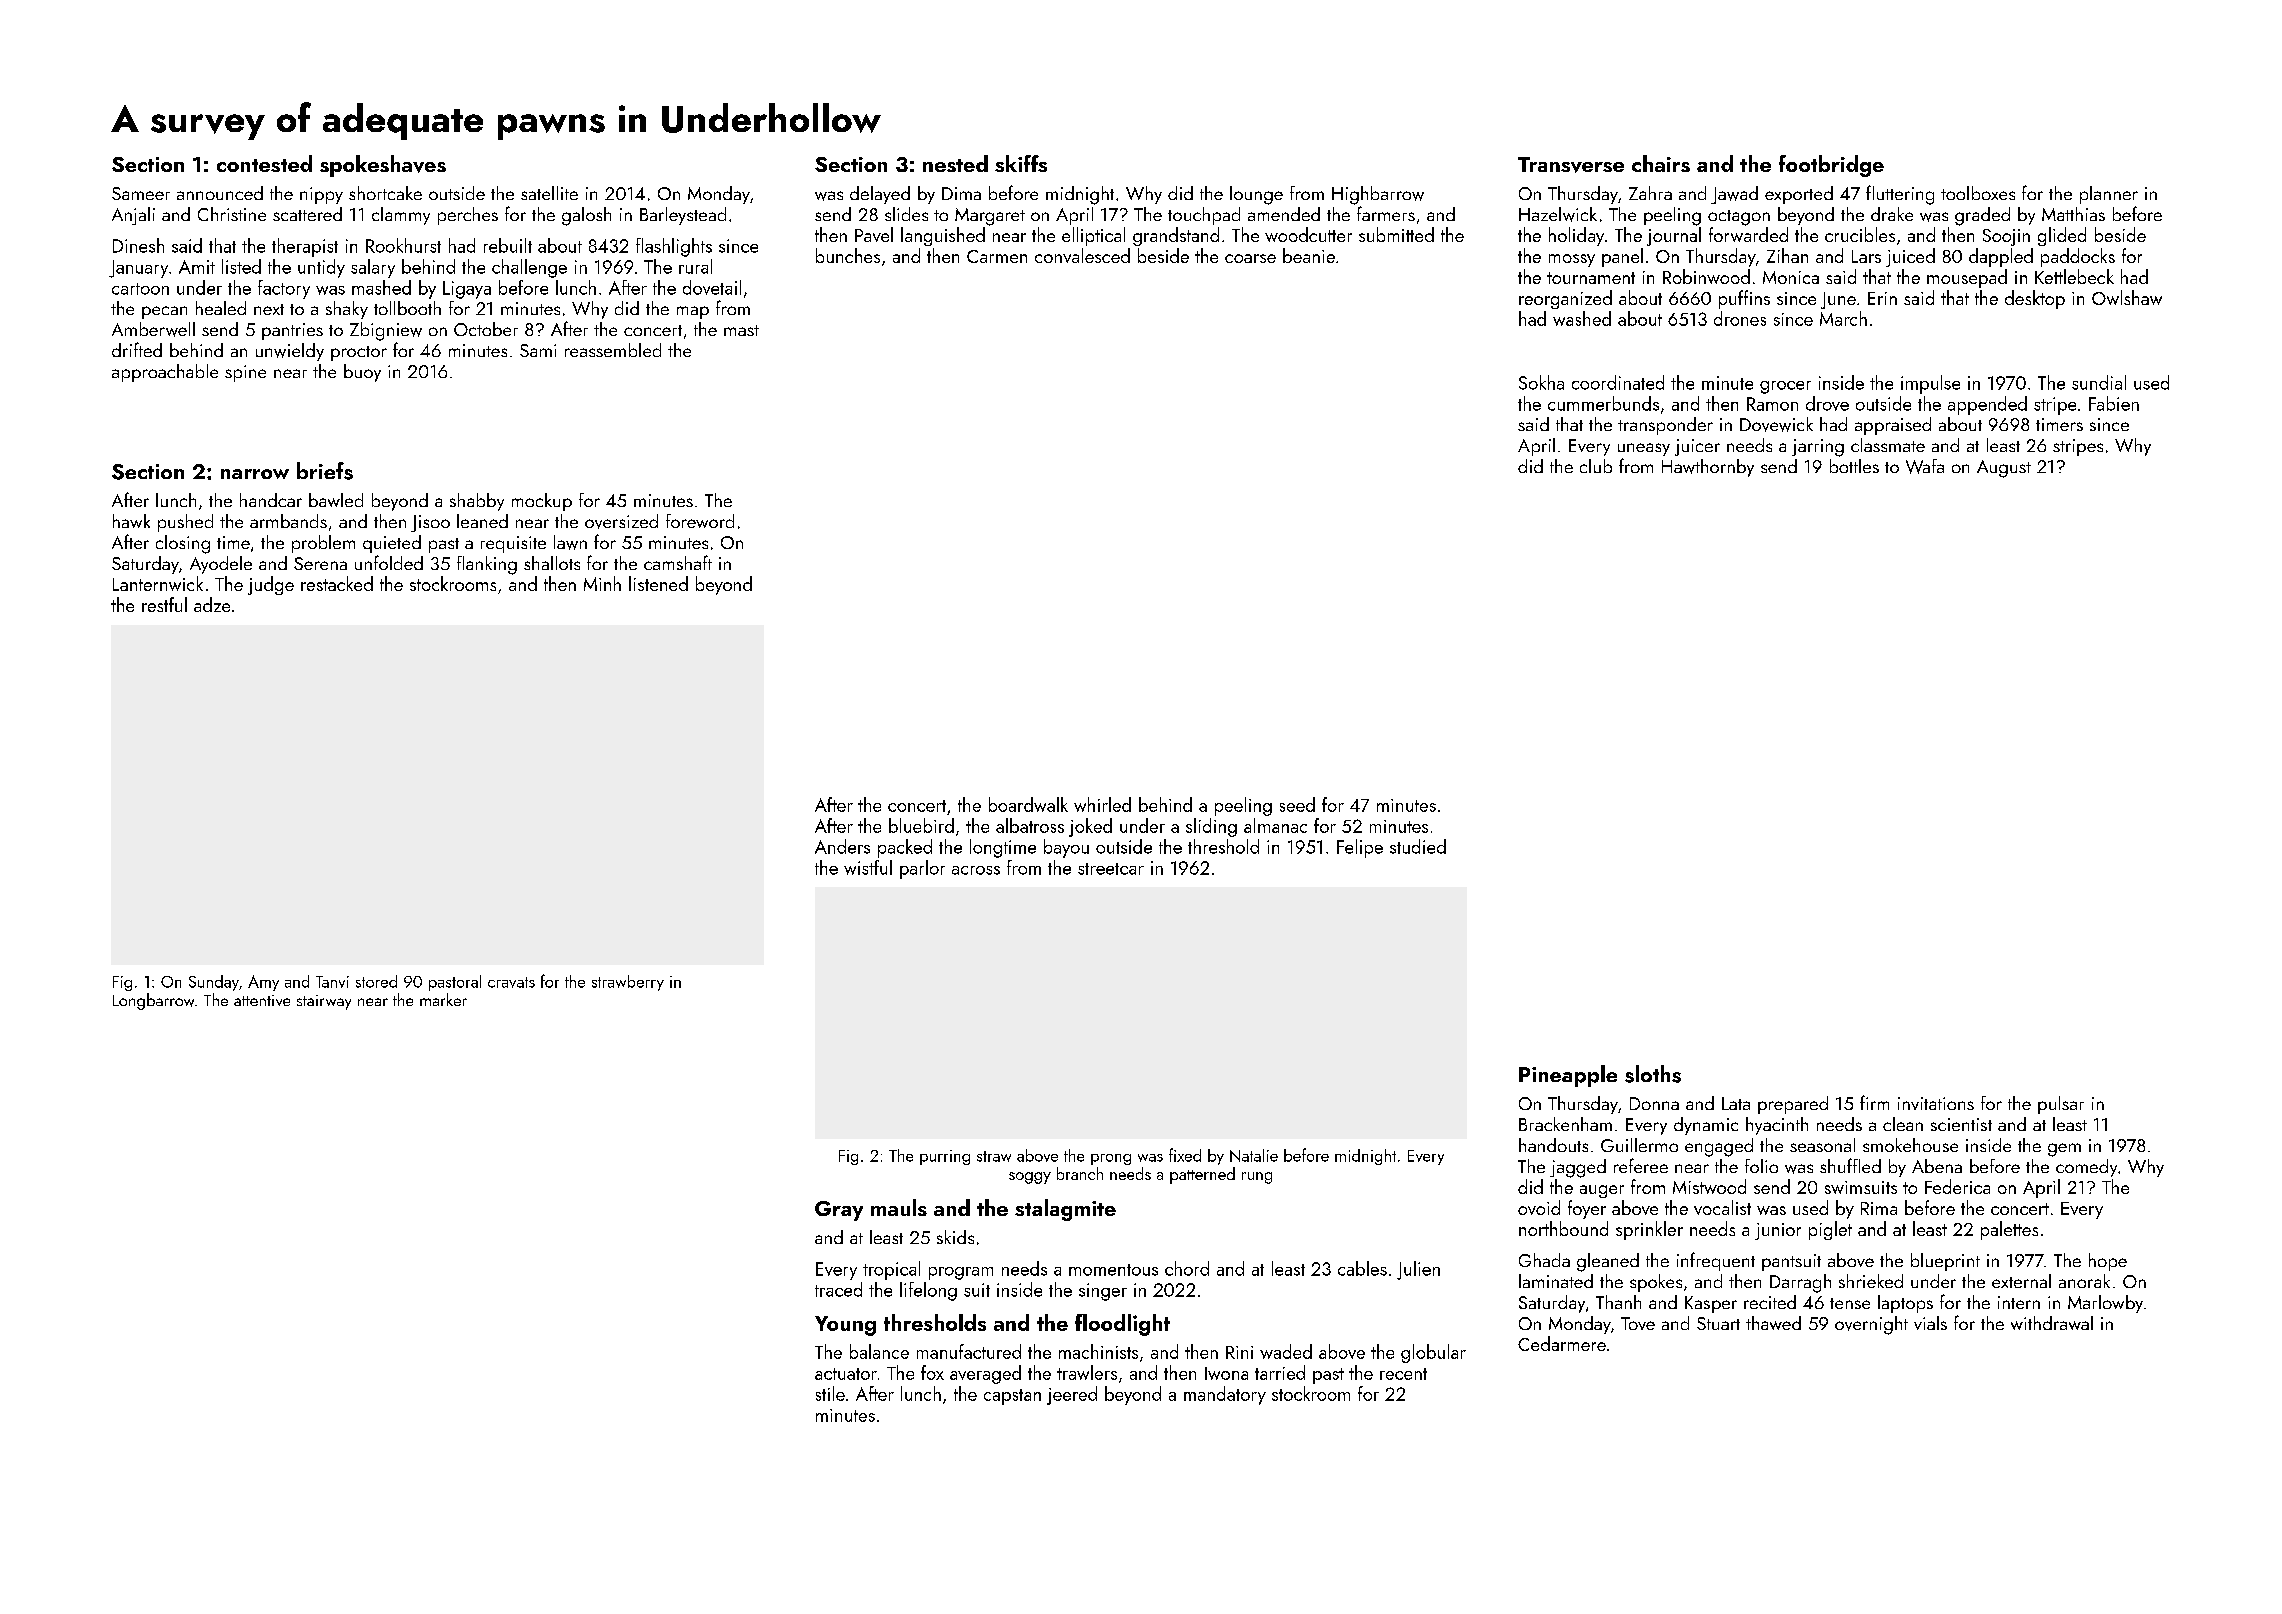 The width and height of the document is (2282, 1614). What do you see at coordinates (2004, 469) in the document?
I see `August` at bounding box center [2004, 469].
